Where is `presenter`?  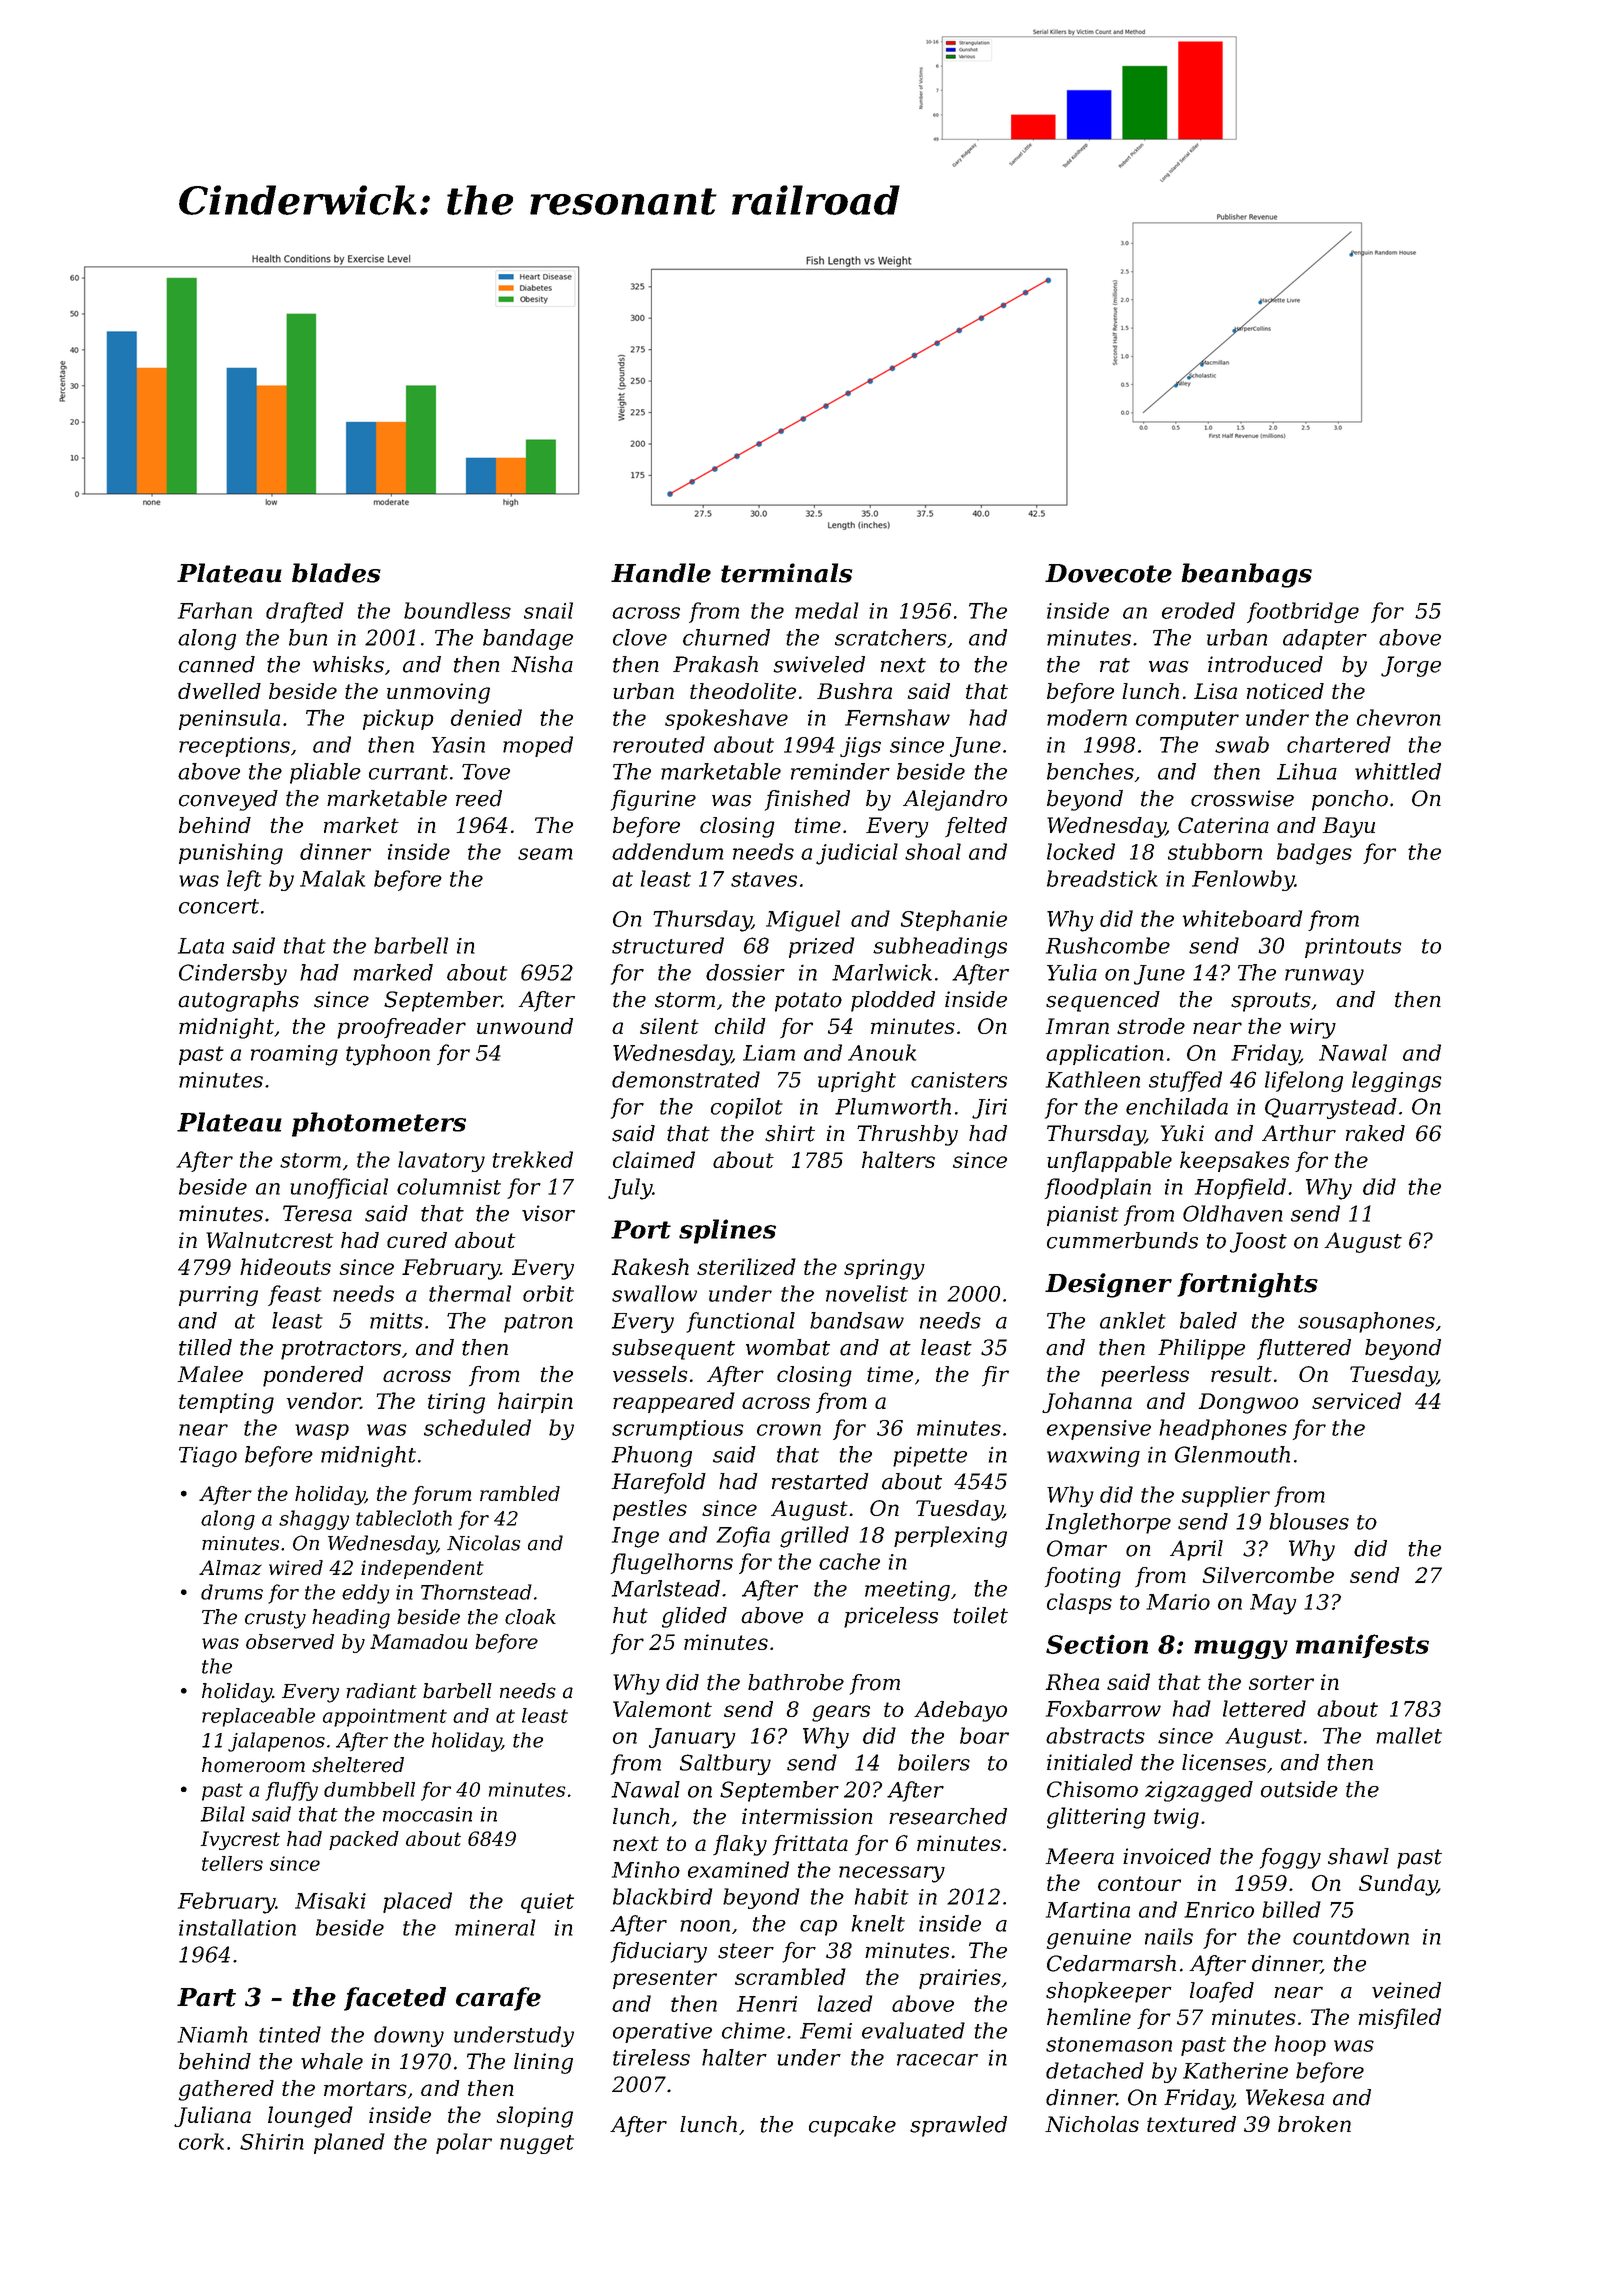 presenter is located at coordinates (665, 1979).
